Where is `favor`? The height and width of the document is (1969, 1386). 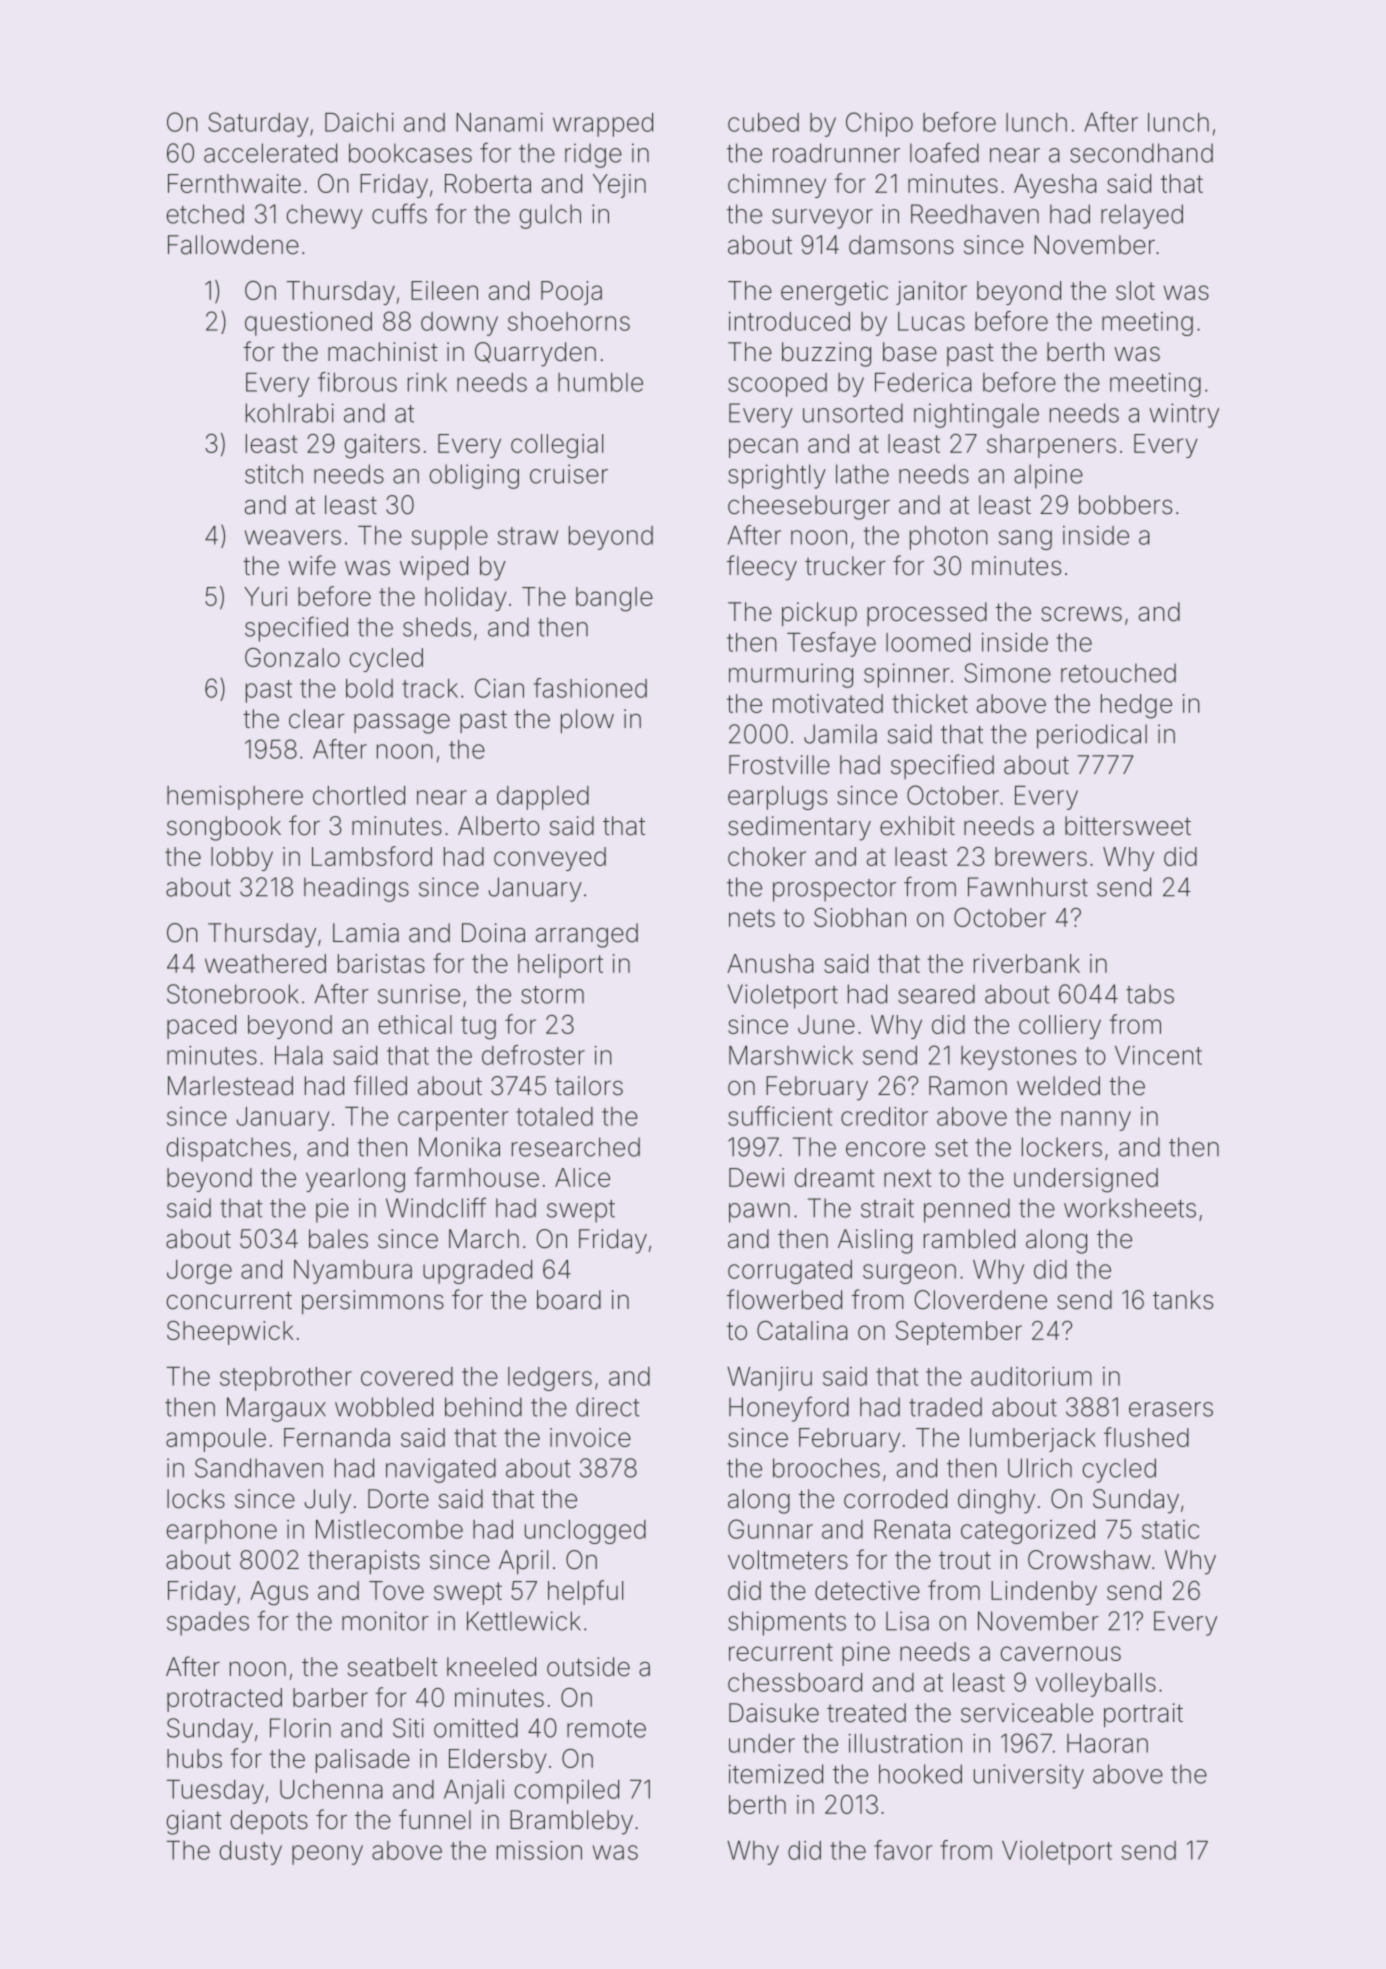 favor is located at coordinates (903, 1850).
